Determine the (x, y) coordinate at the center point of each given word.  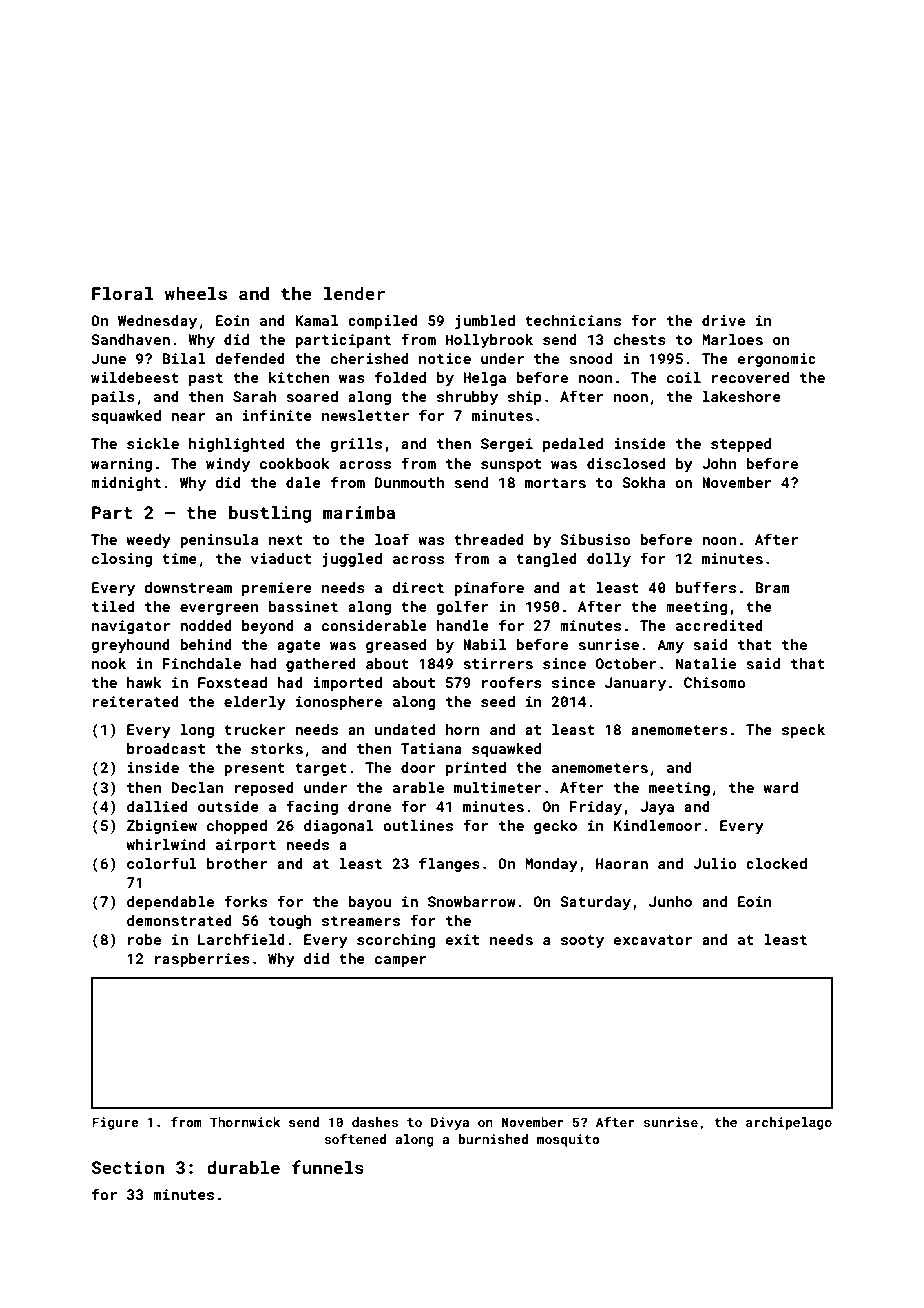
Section (128, 1167)
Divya (450, 1123)
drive (723, 320)
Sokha (643, 482)
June (109, 358)
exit (462, 939)
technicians (573, 320)
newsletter (365, 415)
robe (144, 939)
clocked (776, 863)
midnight (126, 484)
